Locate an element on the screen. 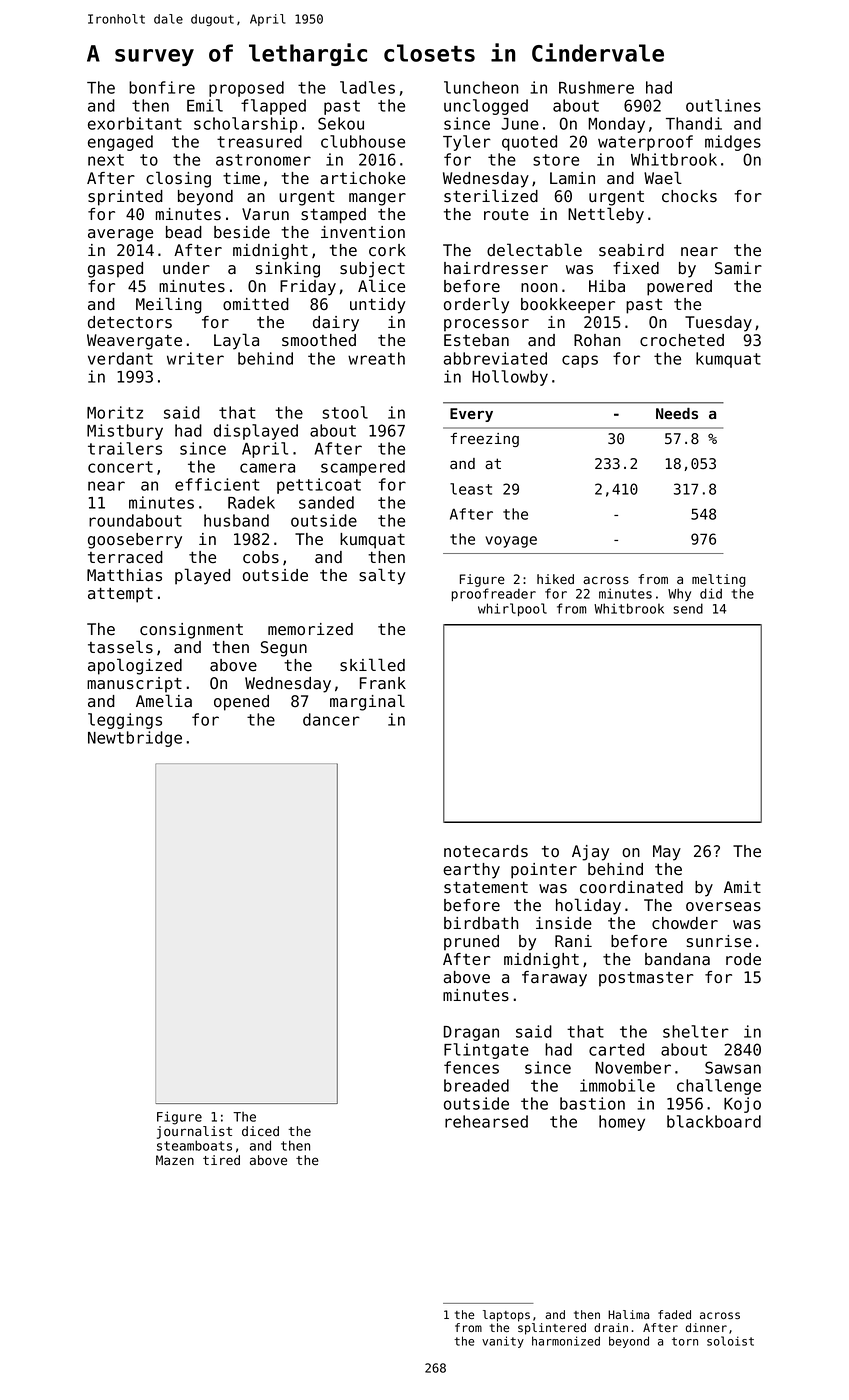 The image size is (849, 1400). hiked is located at coordinates (555, 579).
